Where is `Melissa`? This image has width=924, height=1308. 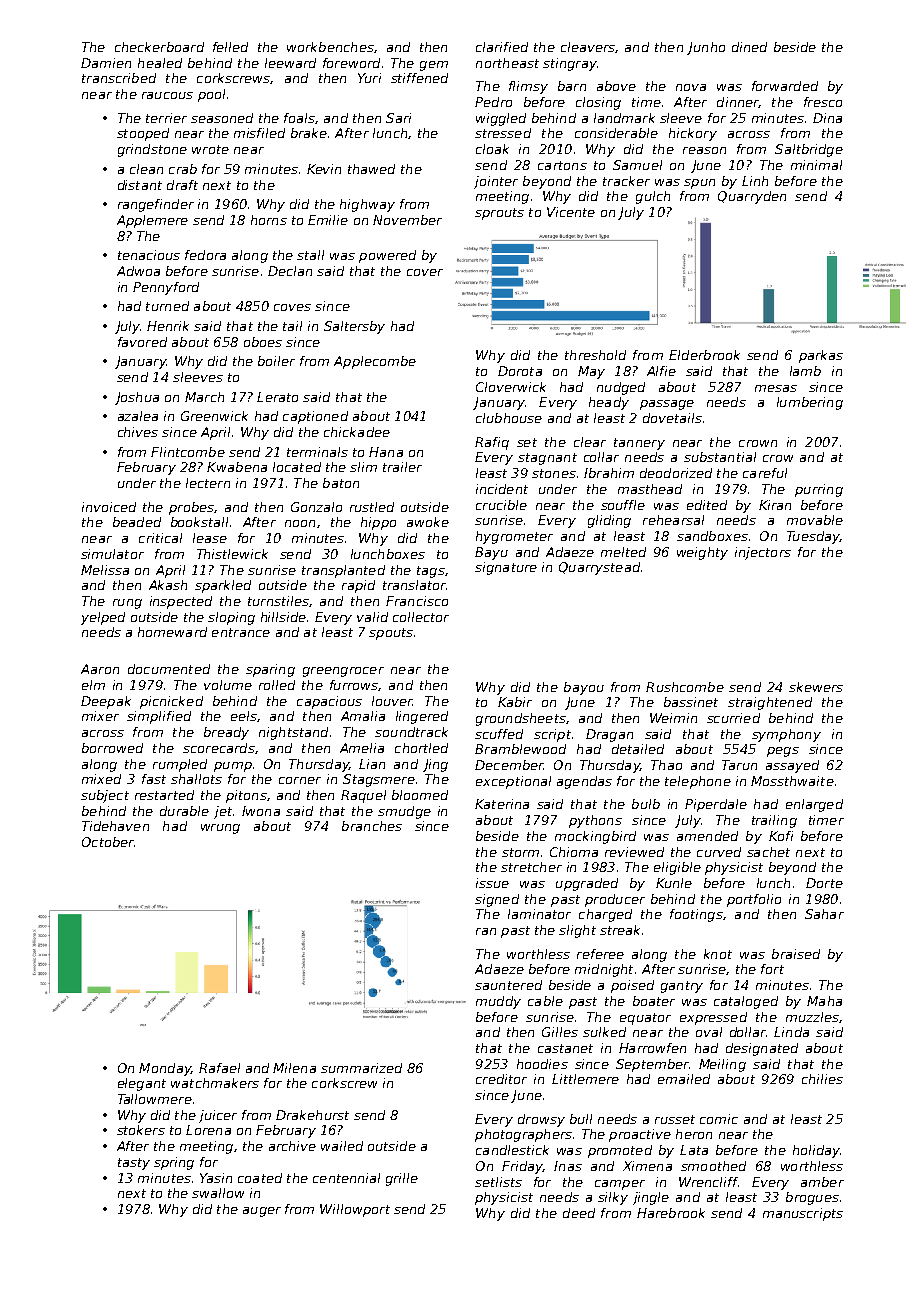
Melissa is located at coordinates (105, 570).
